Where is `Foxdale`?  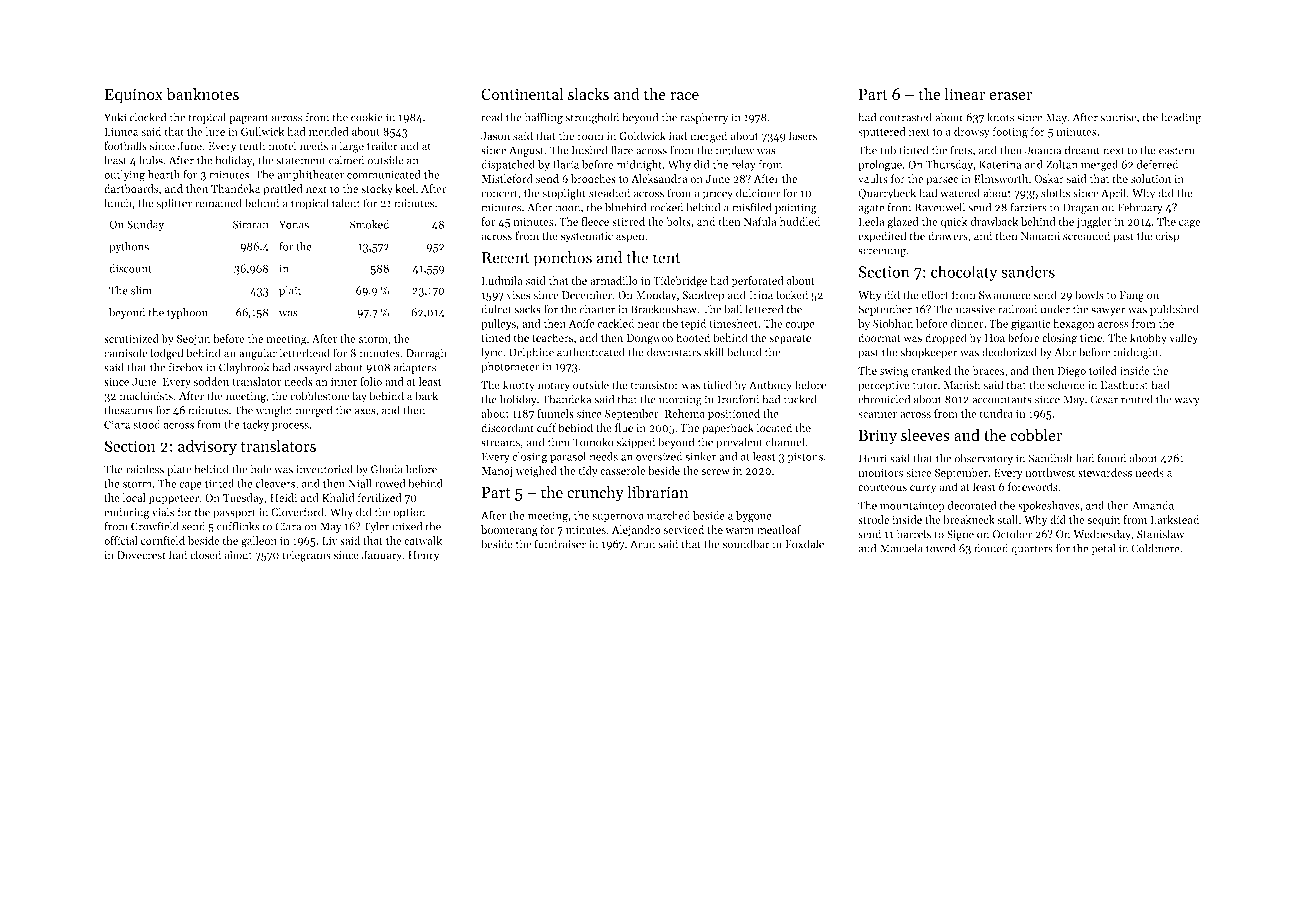 Foxdale is located at coordinates (804, 544).
